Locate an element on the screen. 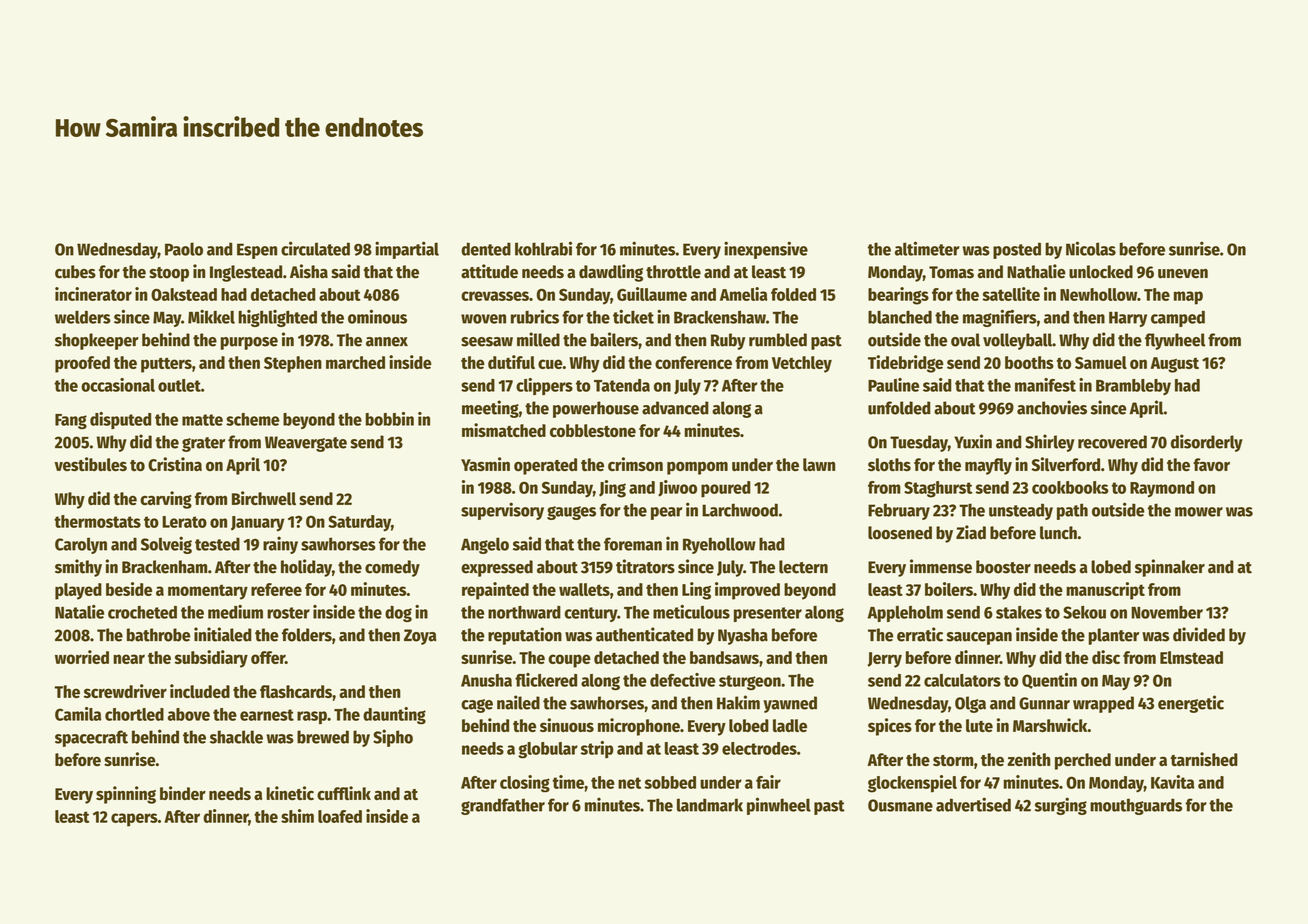 The height and width of the screenshot is (924, 1308). occasional is located at coordinates (118, 385).
